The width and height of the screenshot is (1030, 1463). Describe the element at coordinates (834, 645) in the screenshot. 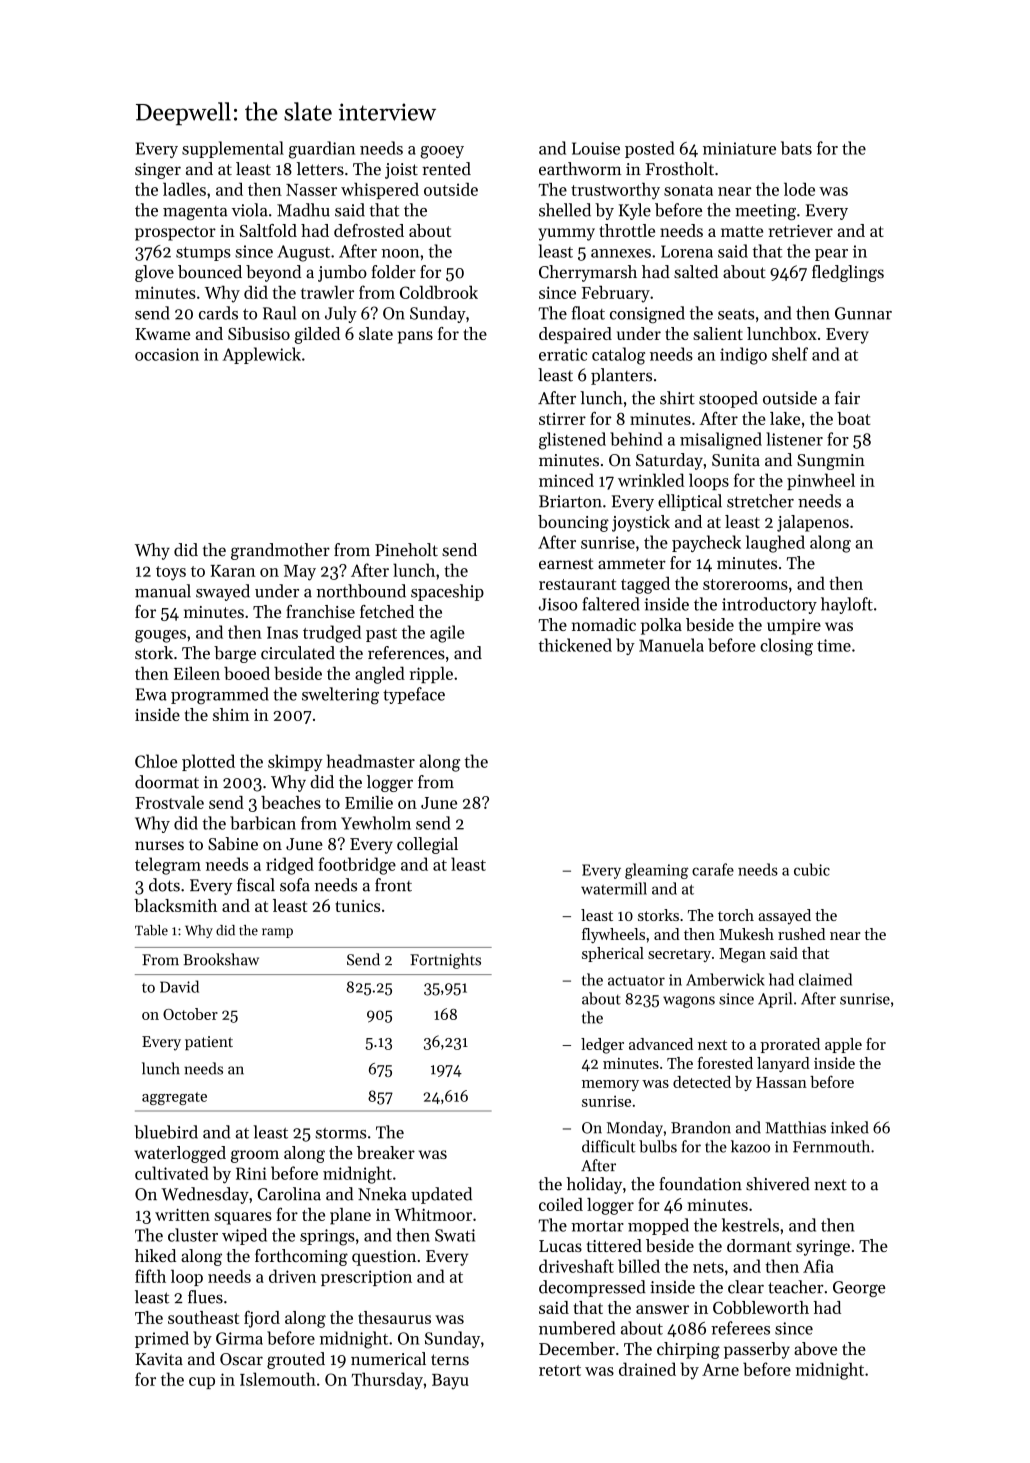

I see `time` at that location.
